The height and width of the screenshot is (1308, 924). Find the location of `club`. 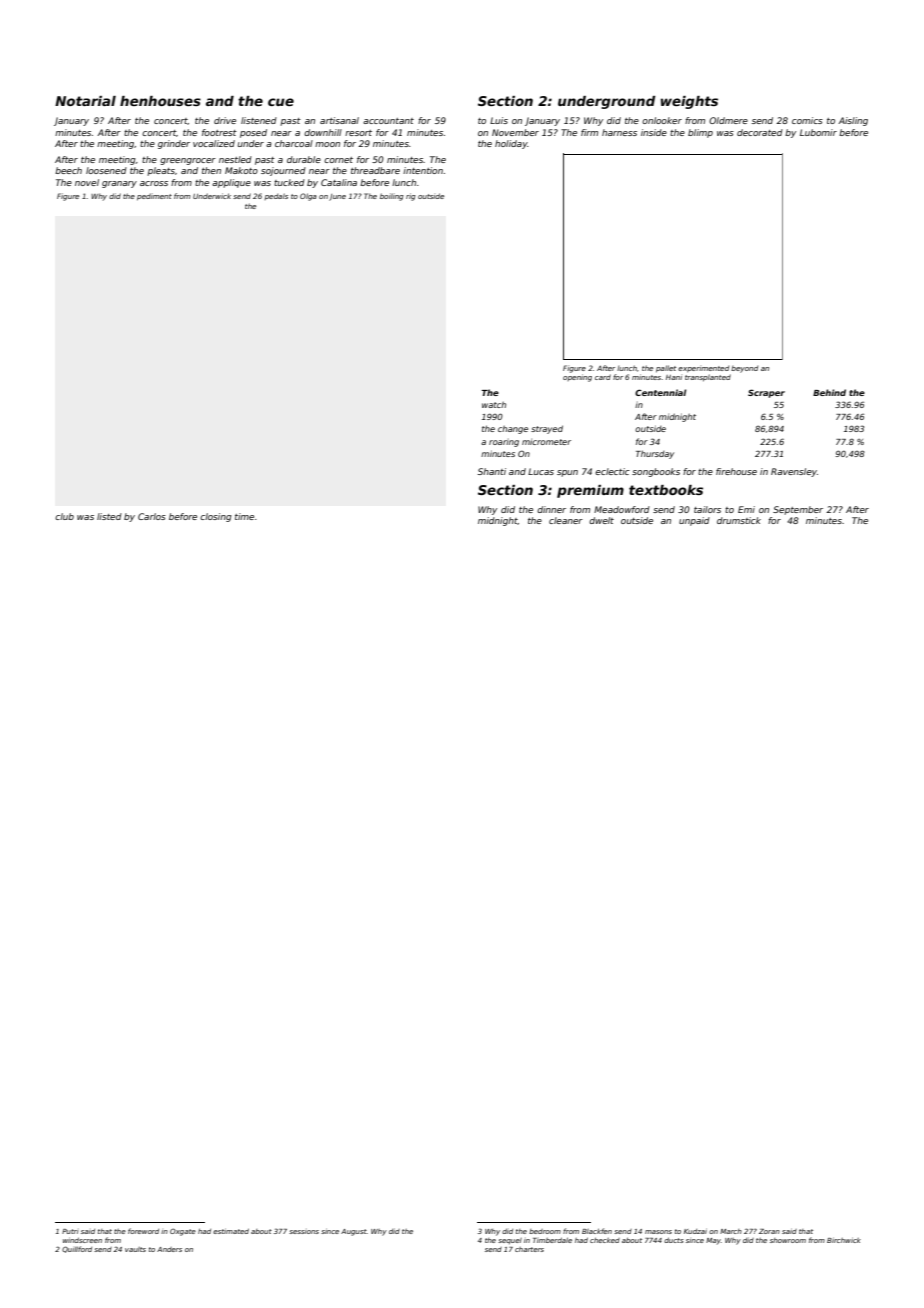

club is located at coordinates (64, 516).
